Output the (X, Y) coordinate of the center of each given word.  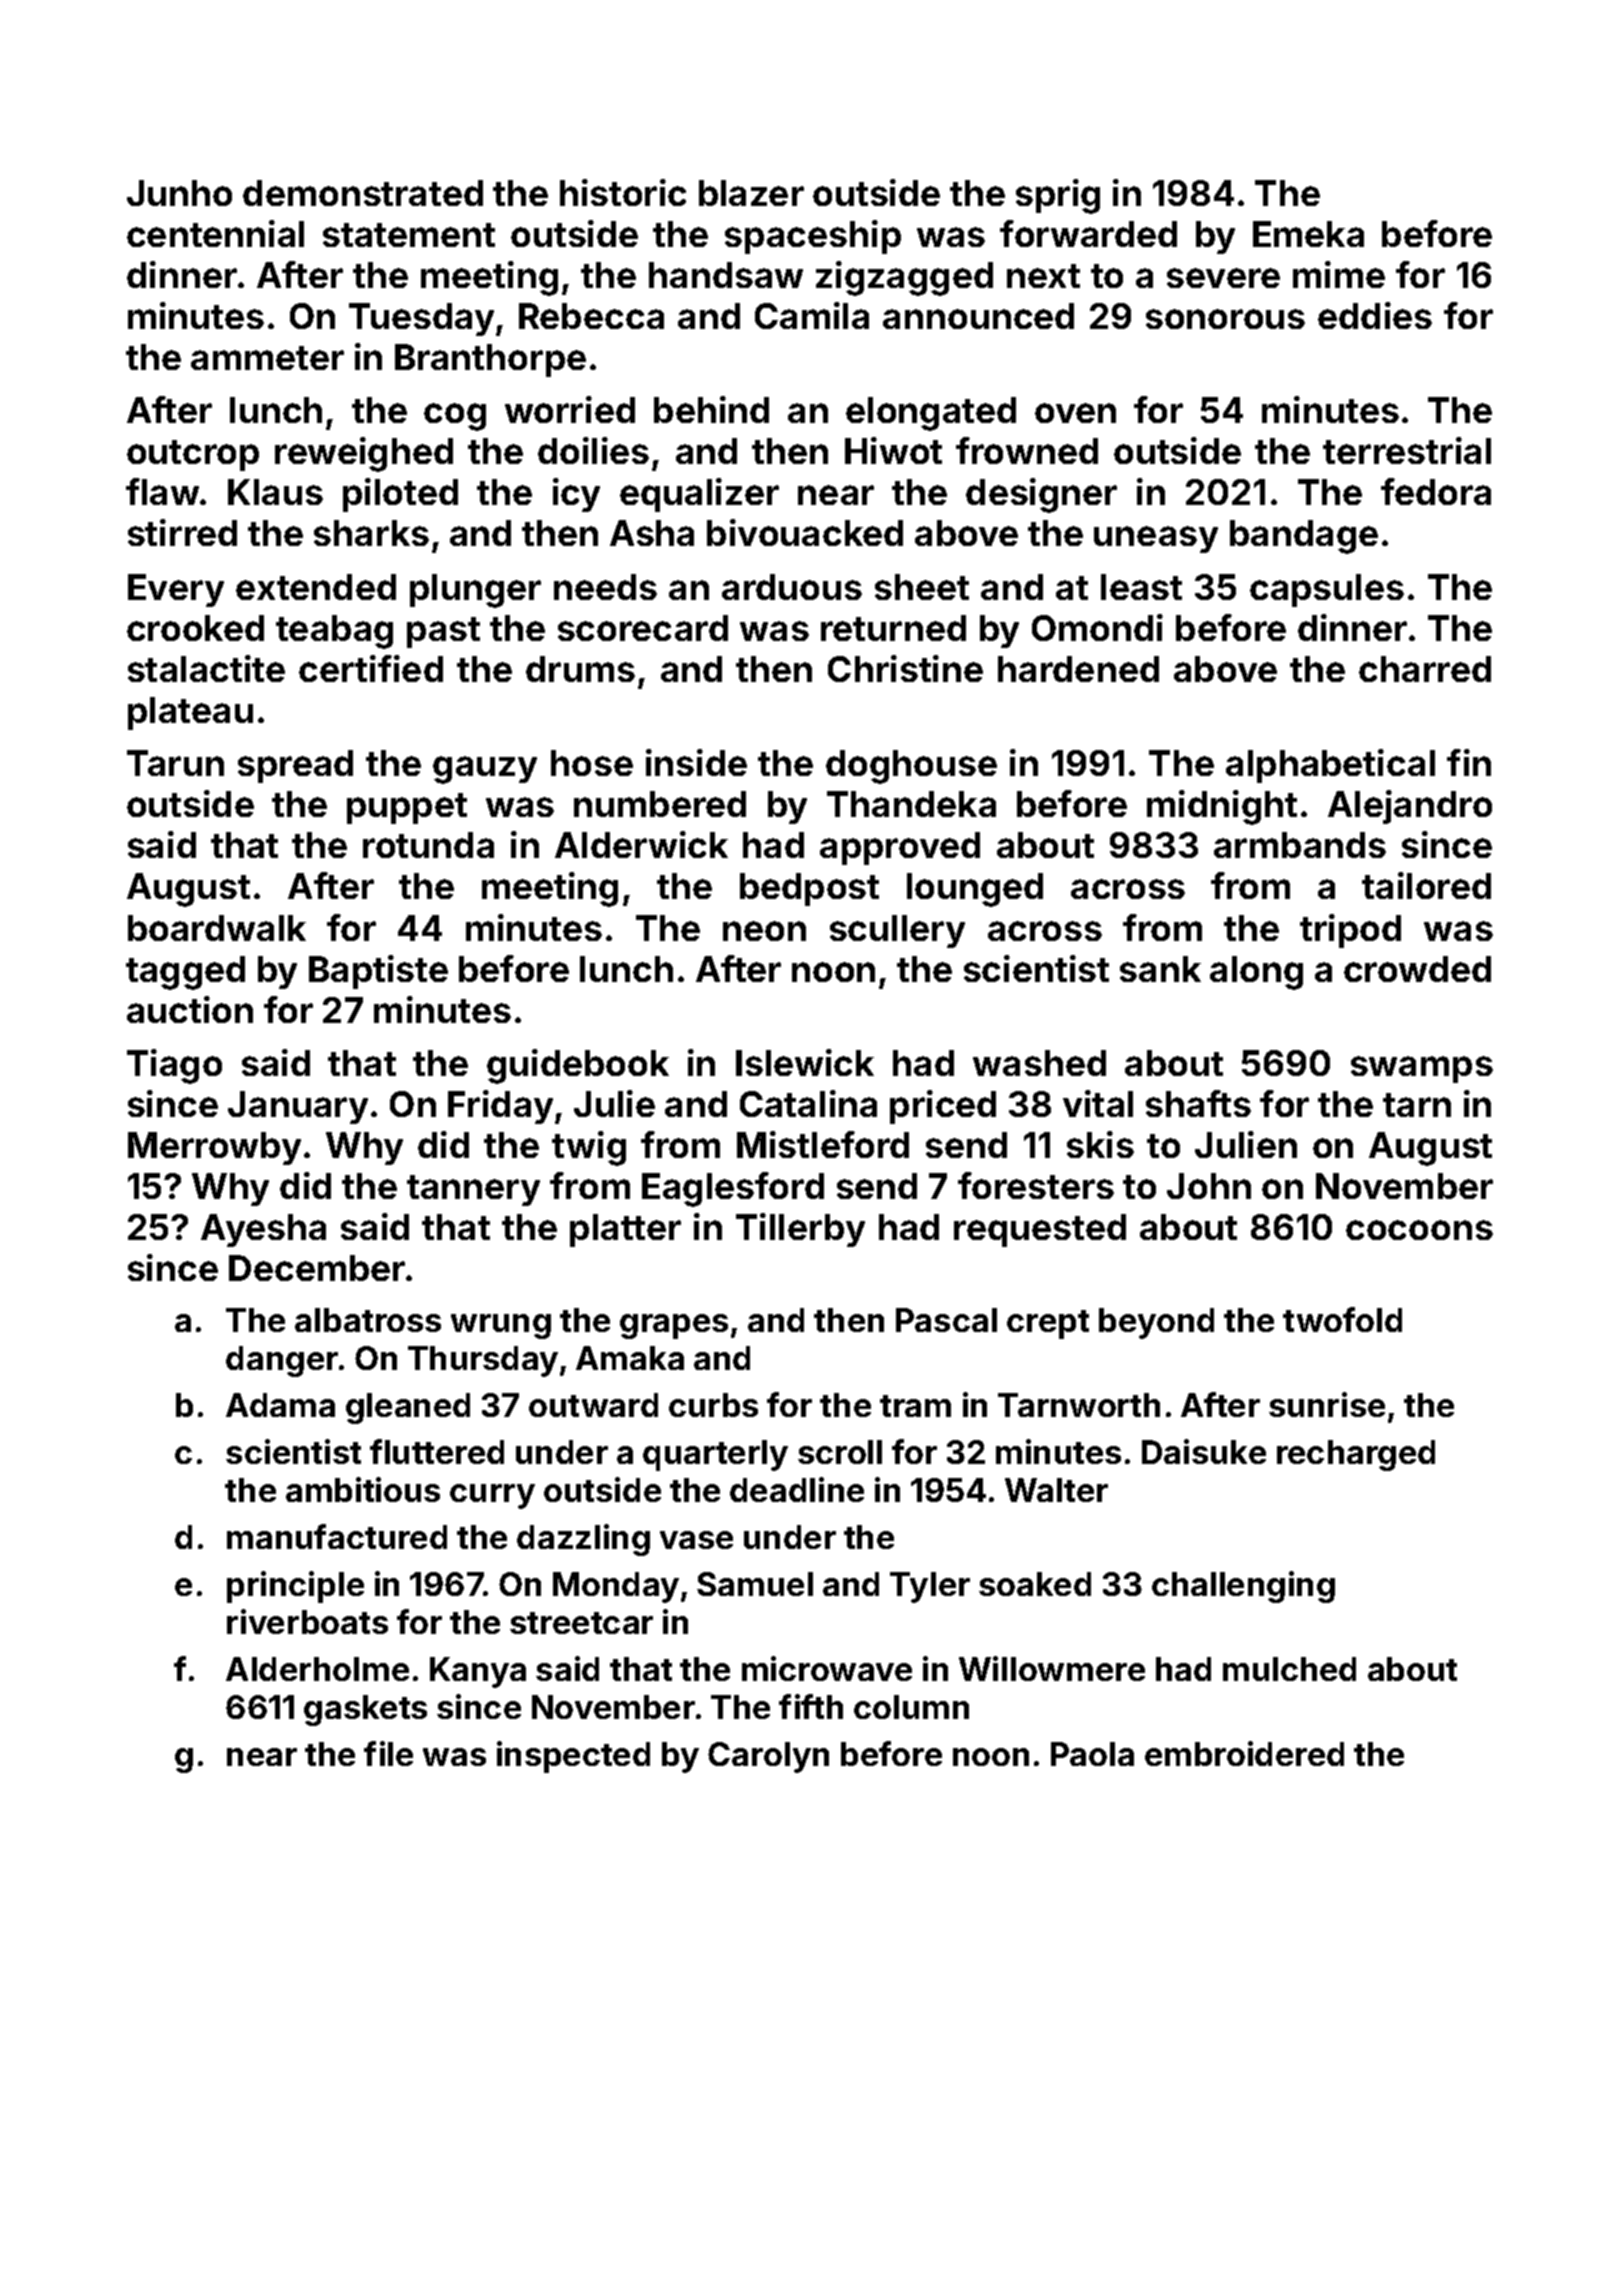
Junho (179, 193)
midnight (1222, 807)
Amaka (630, 1358)
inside (696, 762)
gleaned (408, 1408)
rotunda (428, 845)
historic (623, 192)
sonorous (1225, 319)
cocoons (1419, 1230)
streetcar (581, 1623)
